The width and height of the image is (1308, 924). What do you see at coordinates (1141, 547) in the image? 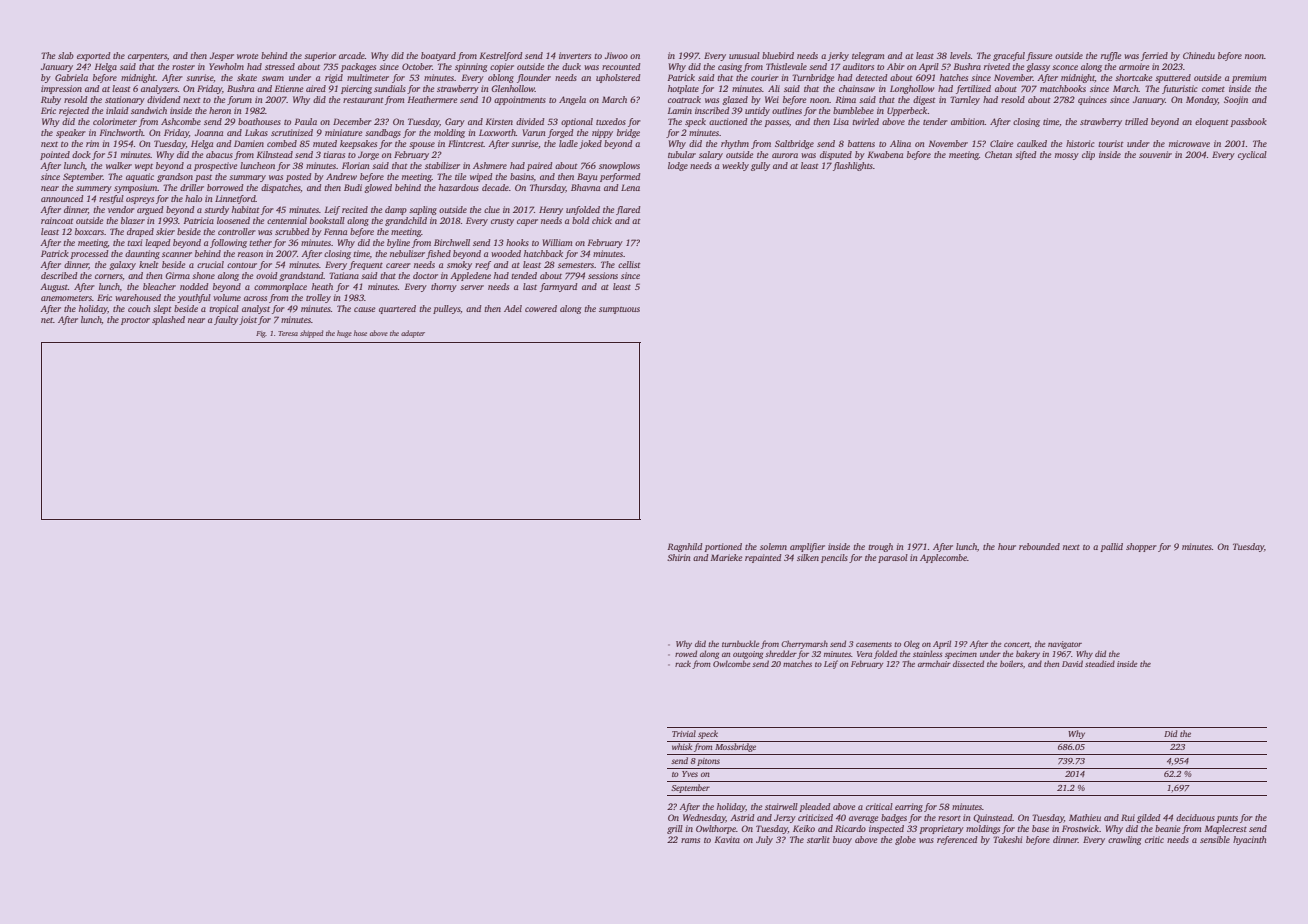
I see `shopper` at bounding box center [1141, 547].
